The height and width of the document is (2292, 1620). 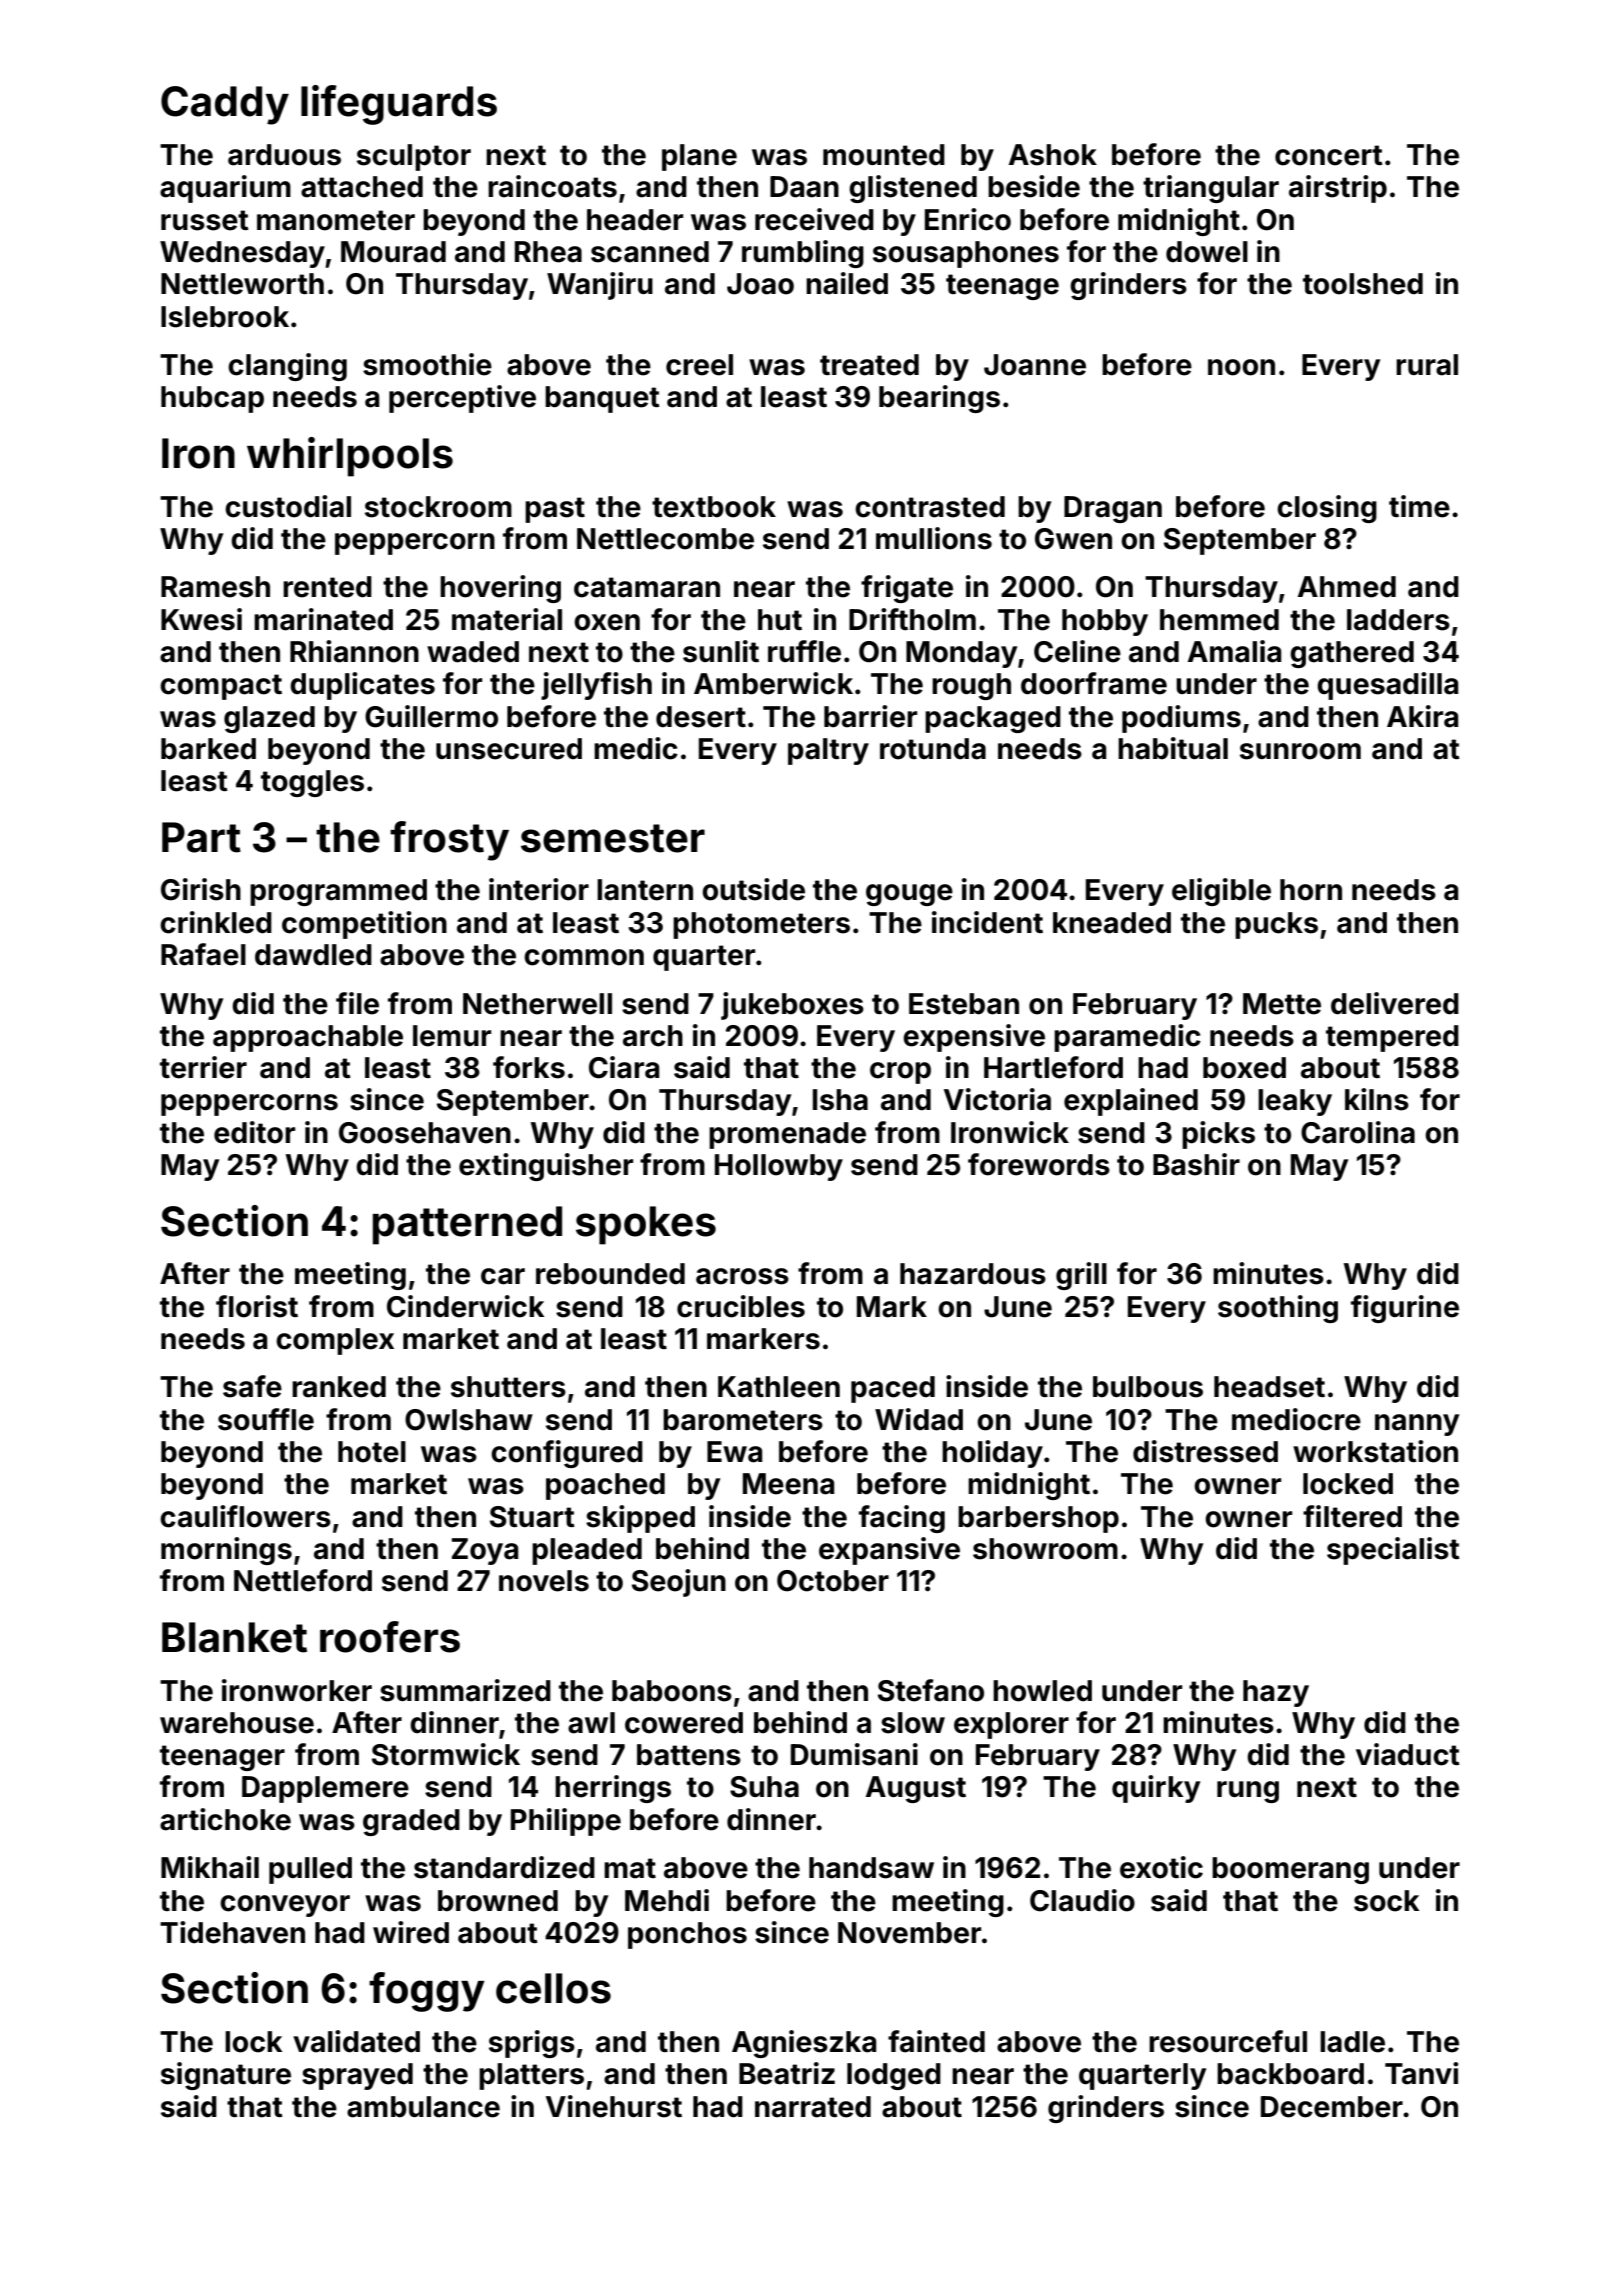 What do you see at coordinates (1329, 155) in the document?
I see `concert` at bounding box center [1329, 155].
